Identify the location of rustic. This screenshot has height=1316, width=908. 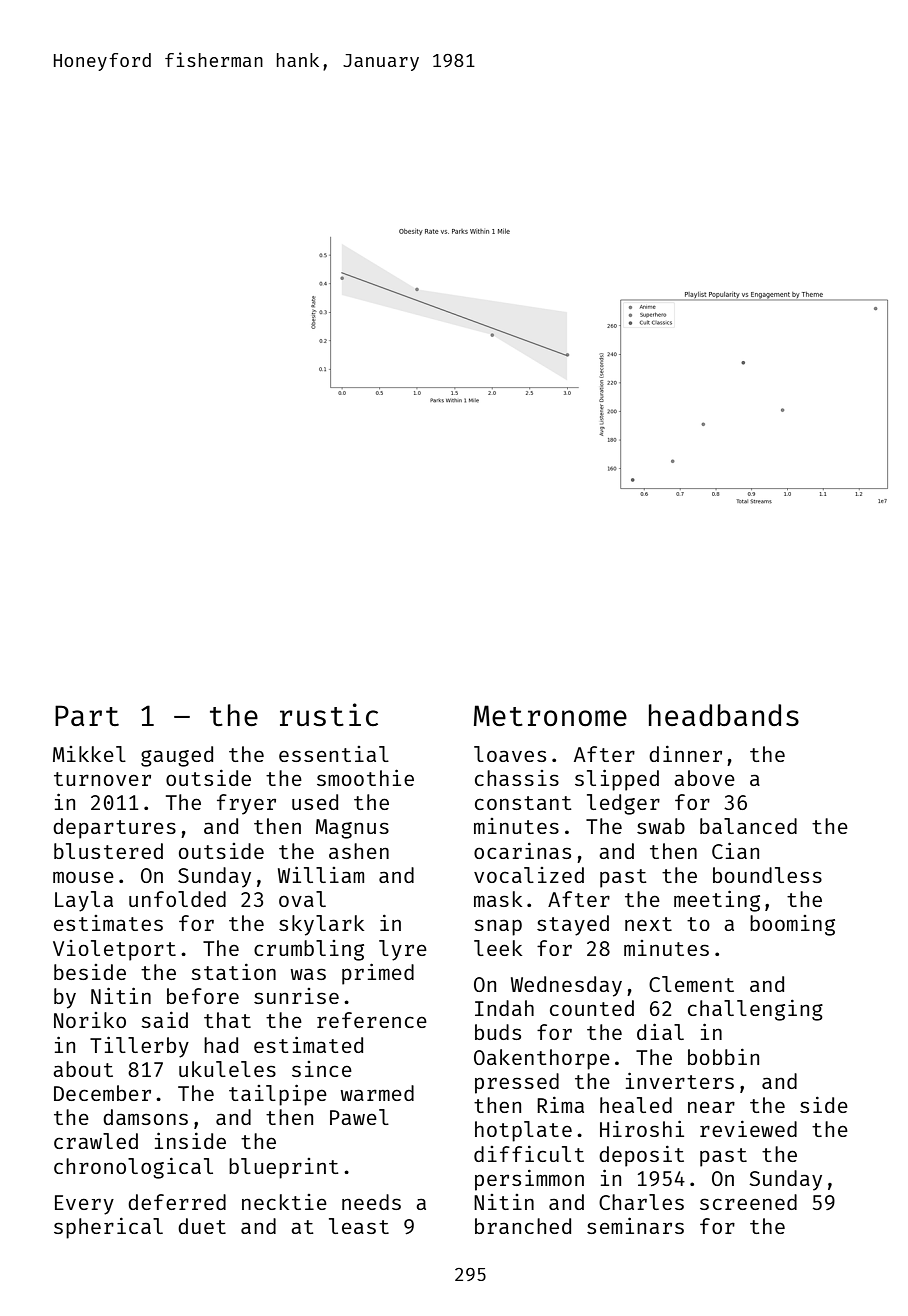
(329, 714).
